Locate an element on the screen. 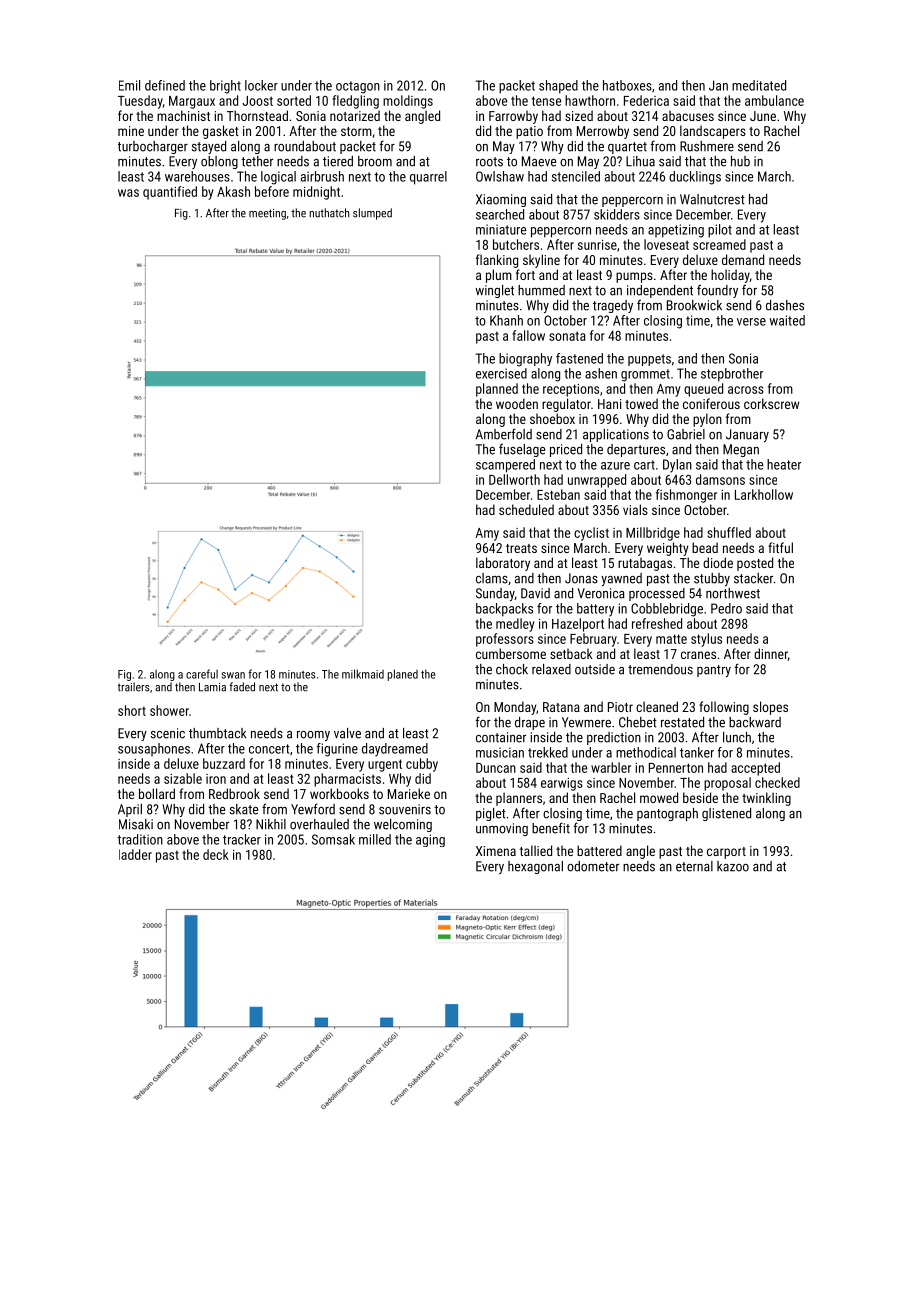  receptions is located at coordinates (571, 390).
